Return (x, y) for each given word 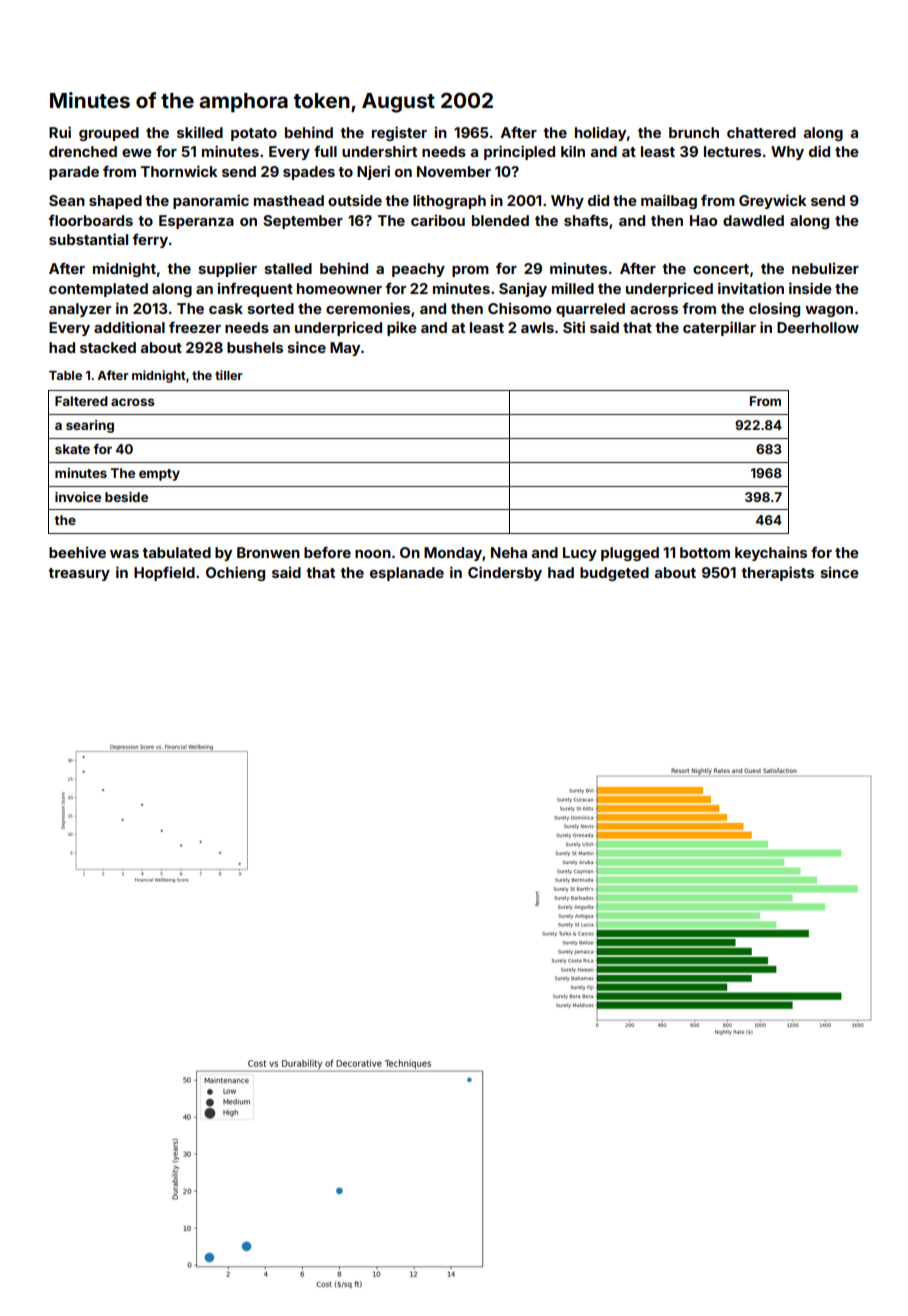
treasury (79, 574)
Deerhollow (818, 327)
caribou (438, 220)
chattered (761, 132)
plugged (630, 554)
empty (159, 475)
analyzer (80, 310)
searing (90, 426)
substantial (88, 239)
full (325, 151)
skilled (200, 132)
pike (402, 328)
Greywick (773, 201)
